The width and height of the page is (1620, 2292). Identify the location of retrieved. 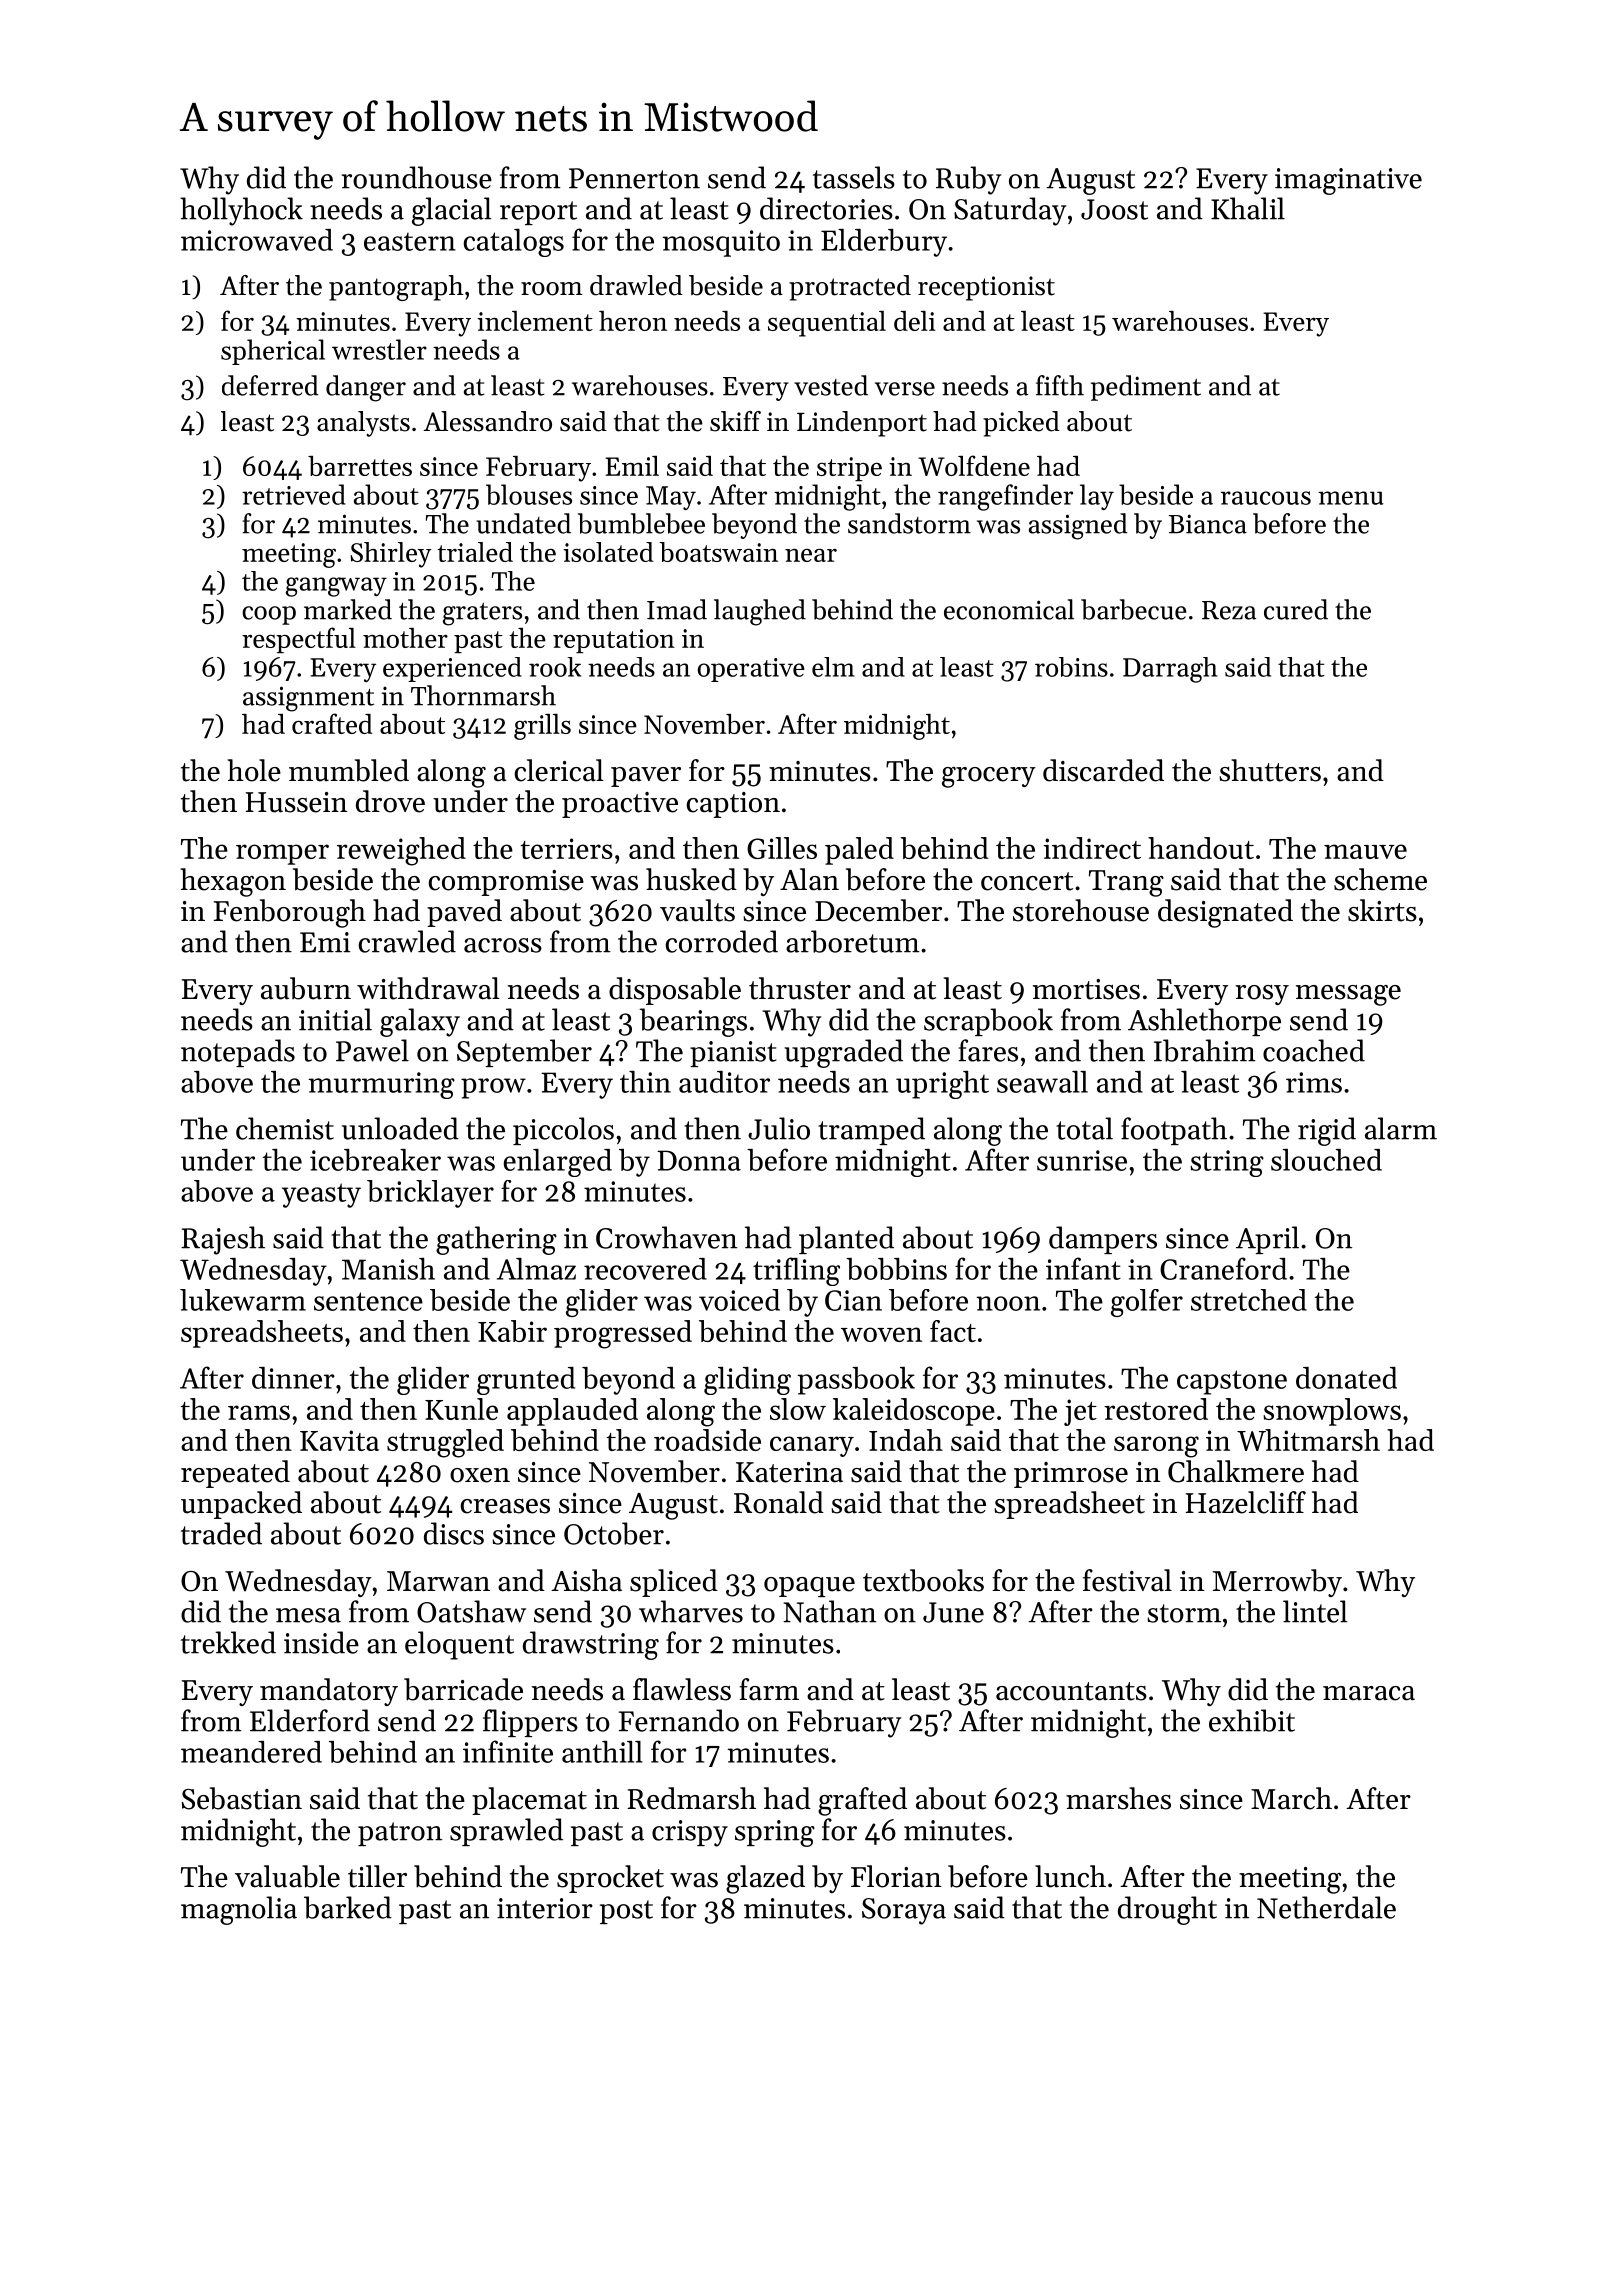
(294, 494).
